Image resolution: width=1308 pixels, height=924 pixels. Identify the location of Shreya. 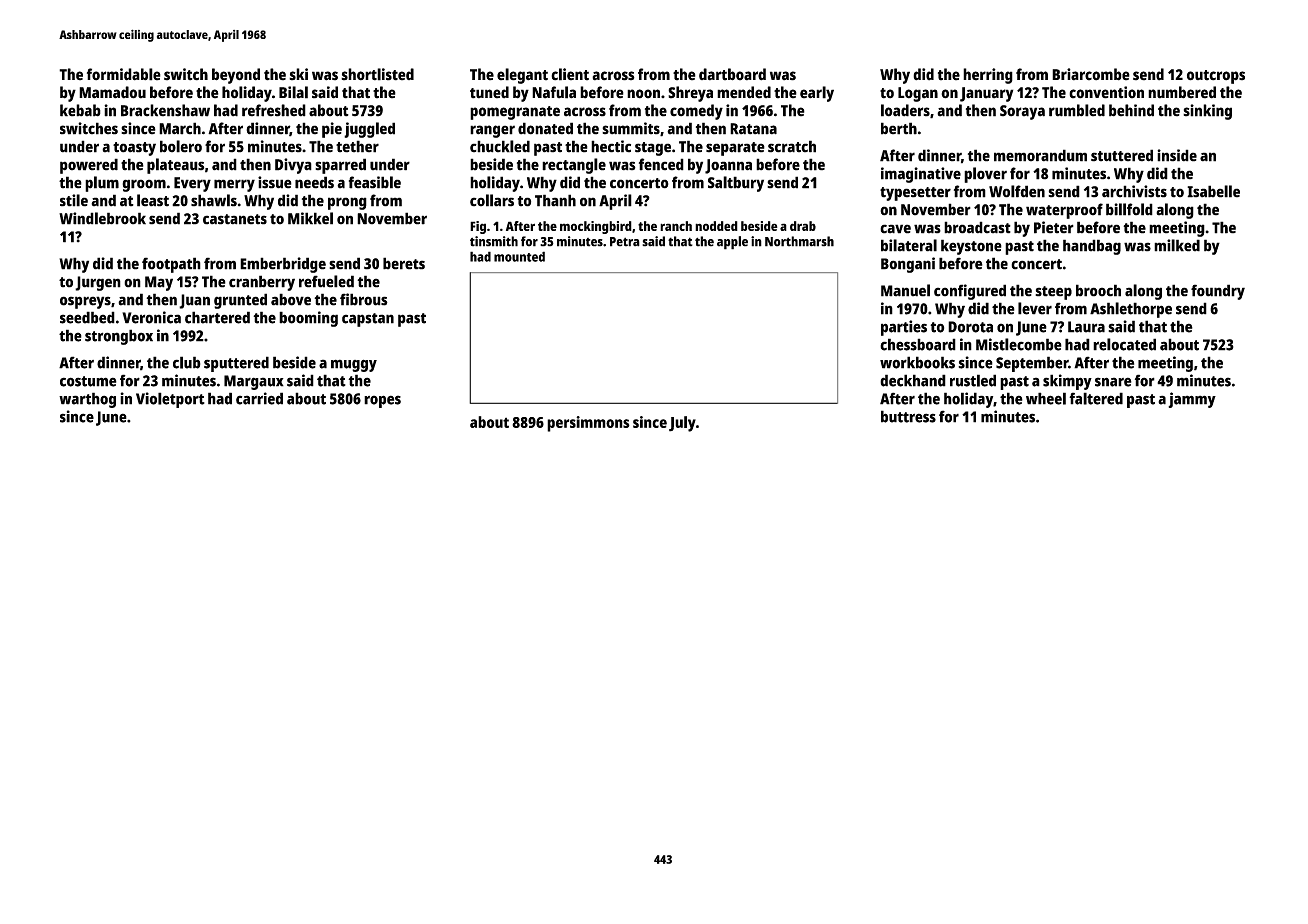
(690, 94).
